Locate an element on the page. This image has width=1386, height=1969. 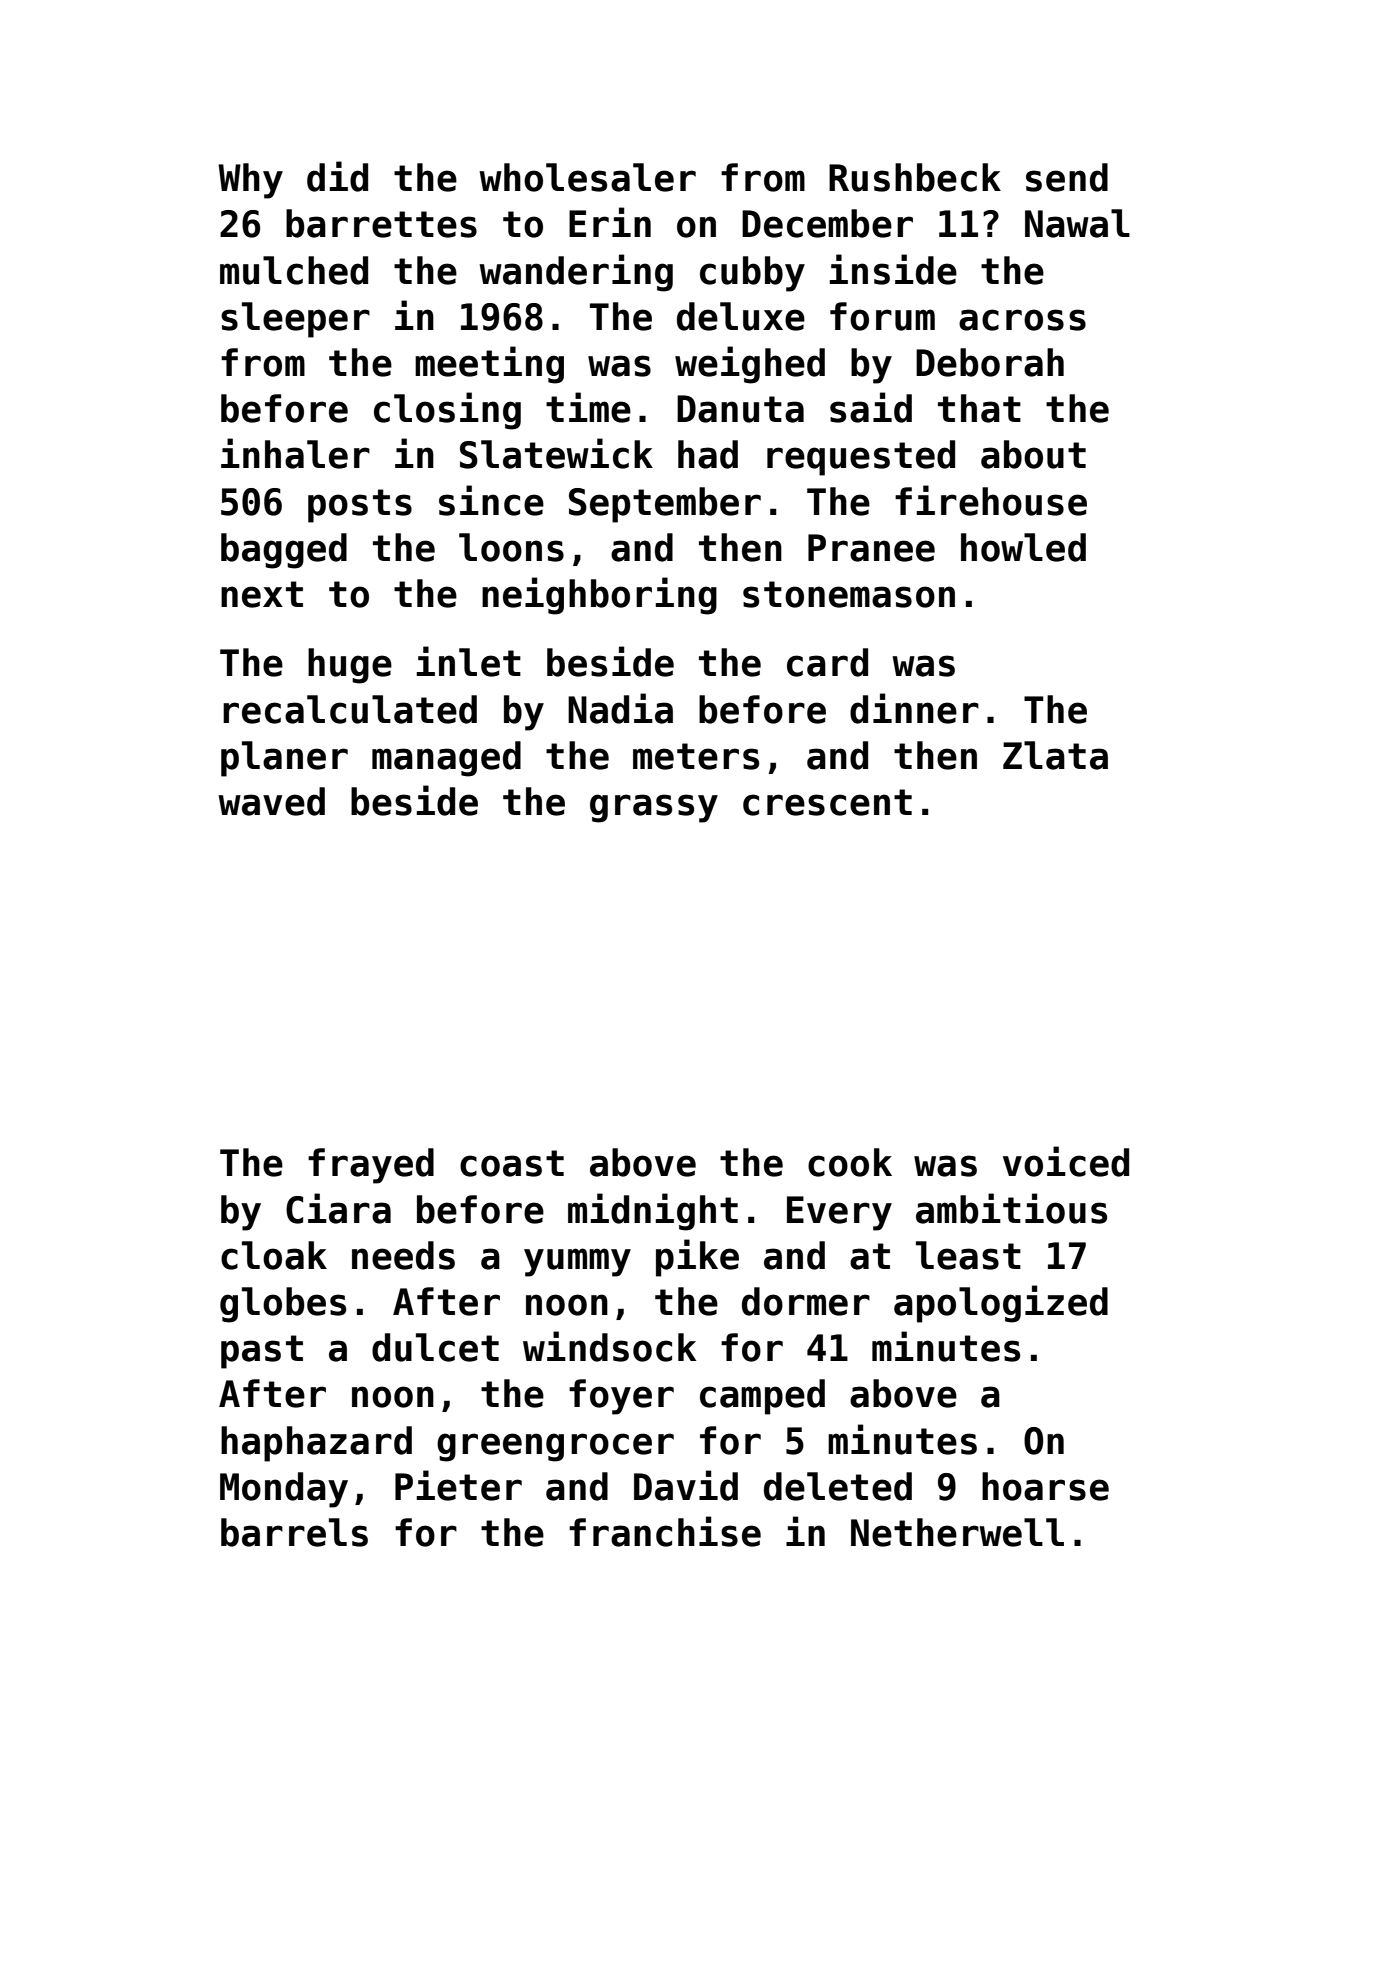
dormer is located at coordinates (806, 1301).
